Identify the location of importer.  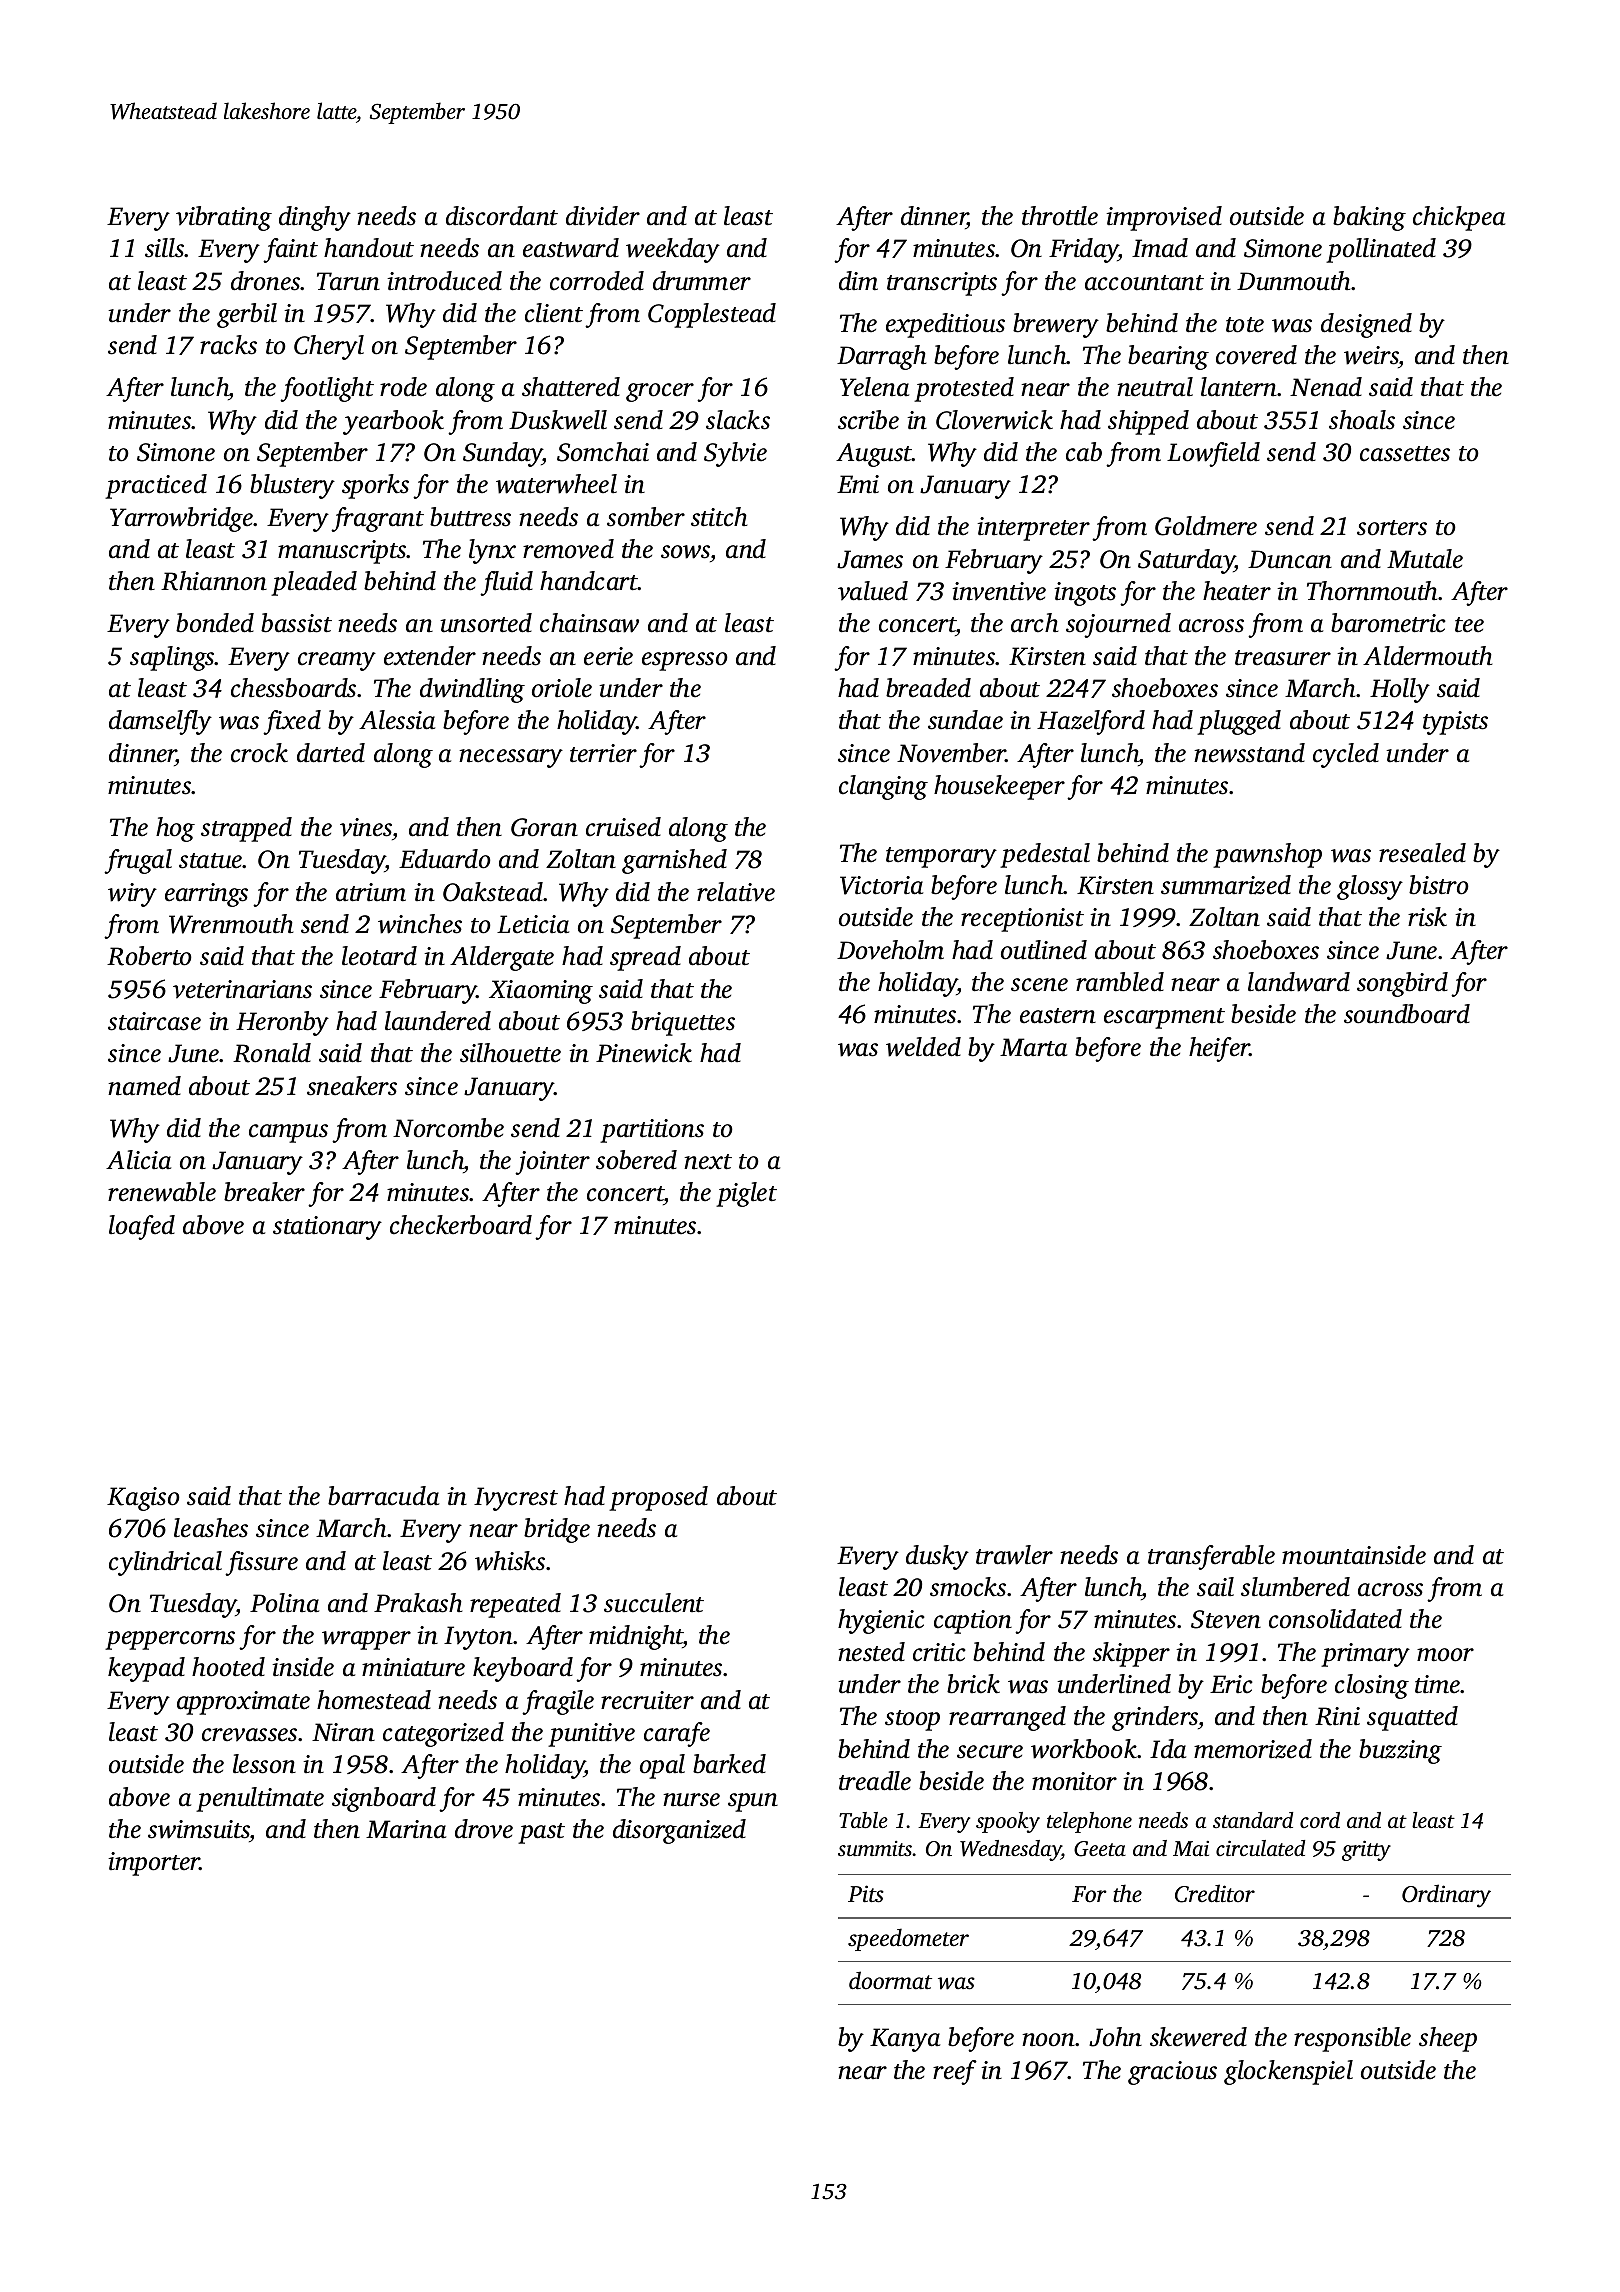
(154, 1864).
